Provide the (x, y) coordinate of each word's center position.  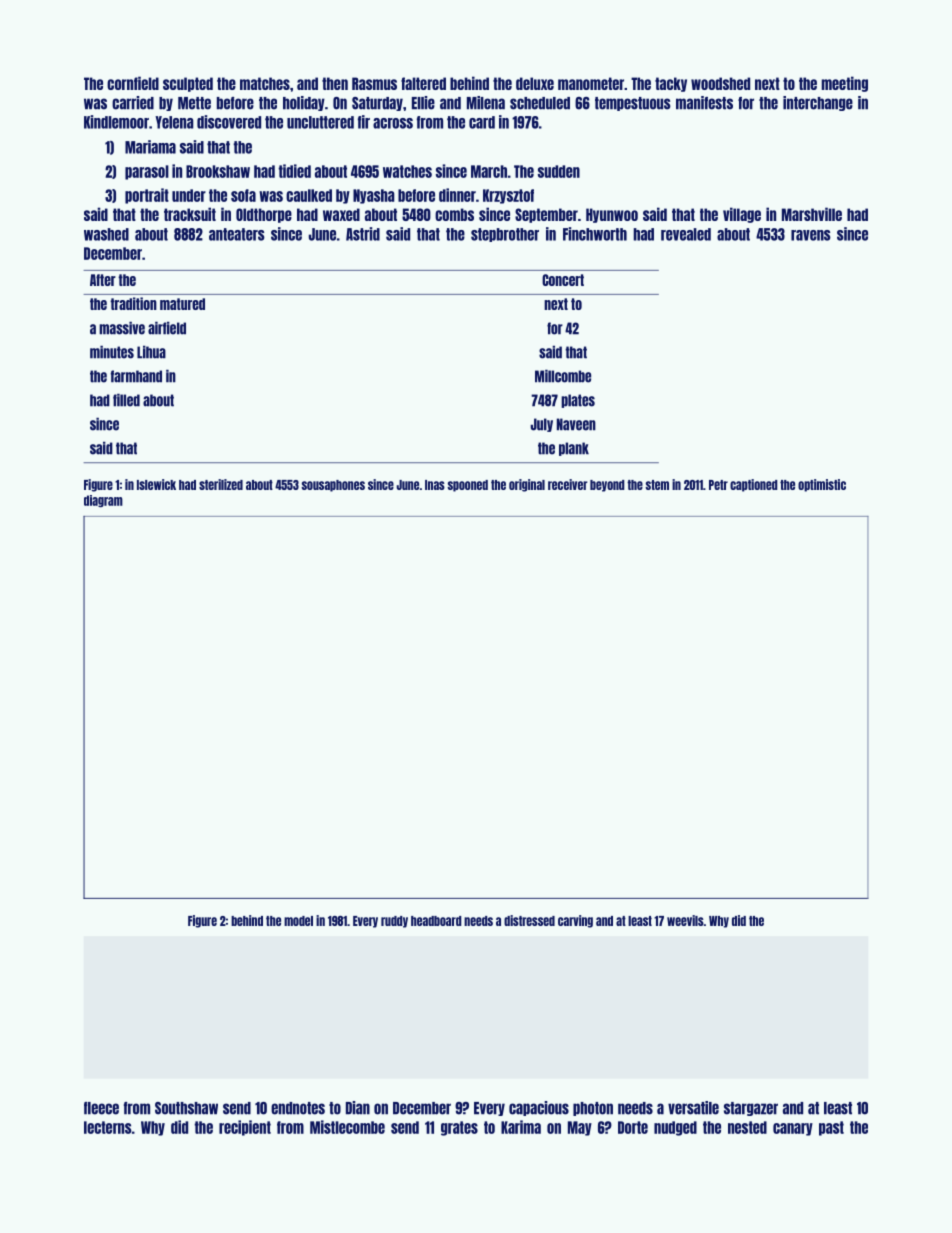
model (298, 921)
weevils (685, 920)
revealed (686, 234)
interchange (818, 103)
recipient (245, 1128)
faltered (423, 83)
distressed (529, 920)
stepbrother (505, 235)
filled (126, 400)
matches (265, 83)
